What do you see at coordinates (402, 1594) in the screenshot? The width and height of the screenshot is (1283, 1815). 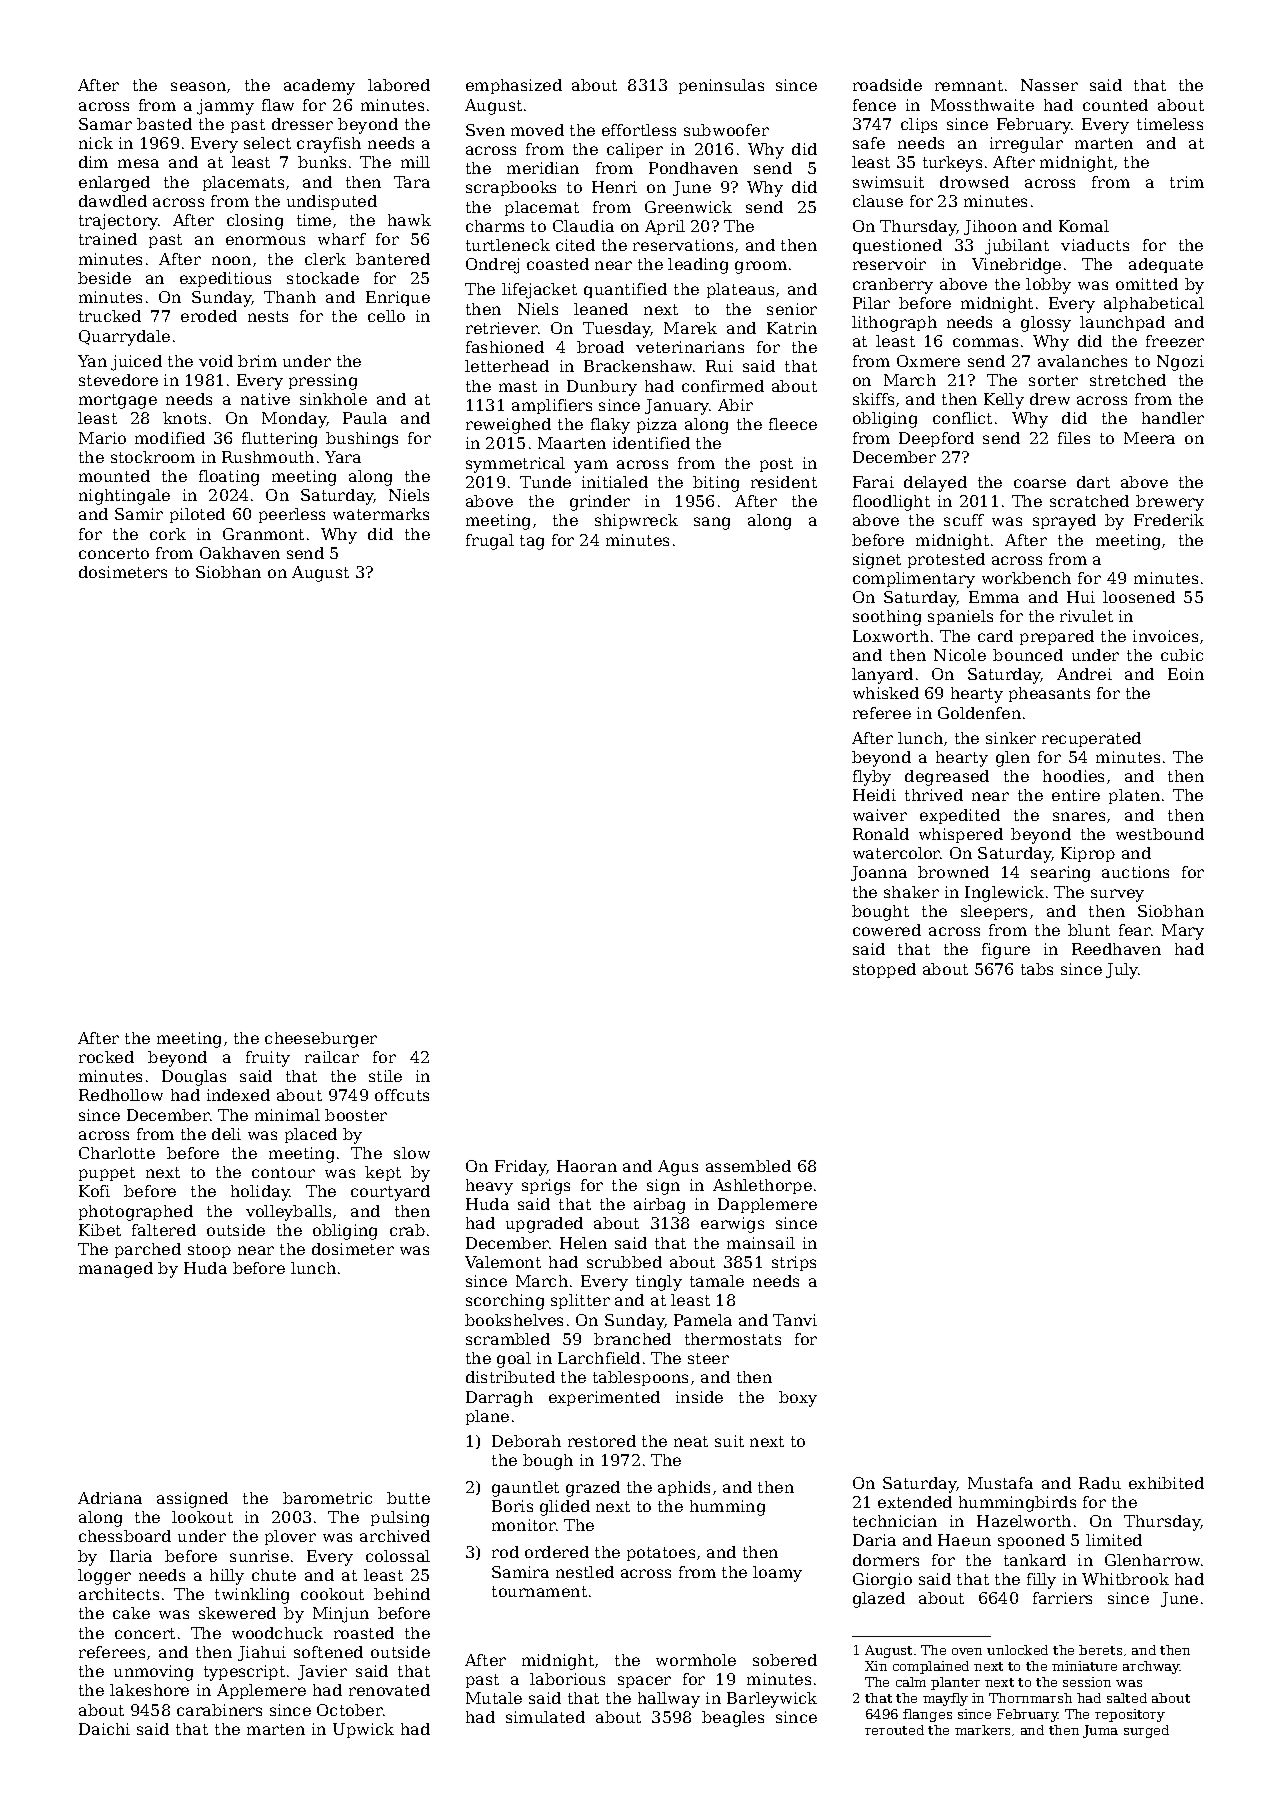 I see `behind` at bounding box center [402, 1594].
